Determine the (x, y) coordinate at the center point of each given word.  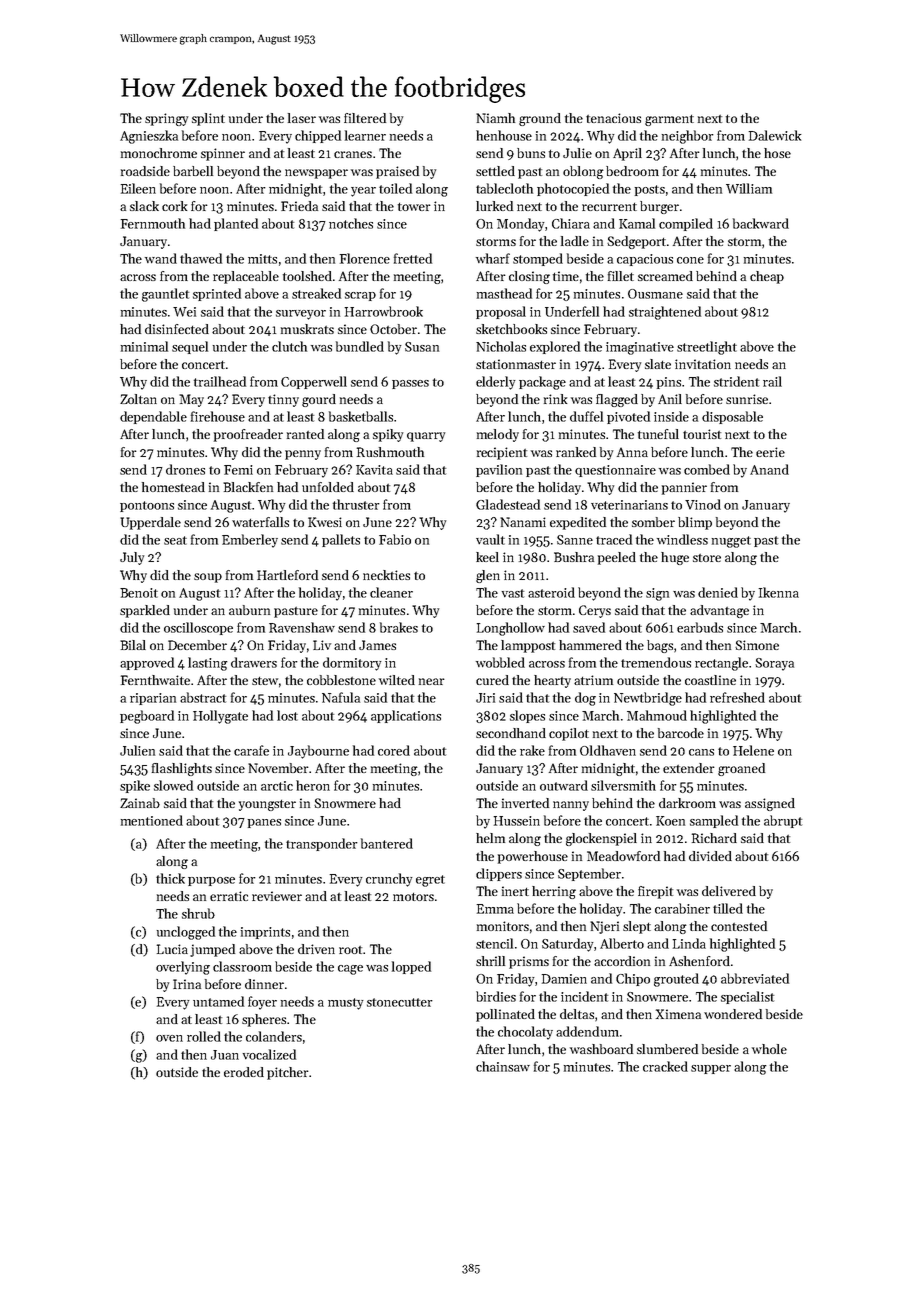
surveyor (301, 315)
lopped (411, 967)
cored (394, 750)
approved (147, 663)
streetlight (707, 348)
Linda (689, 943)
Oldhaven (608, 750)
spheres (264, 1020)
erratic (229, 896)
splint (208, 119)
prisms (529, 962)
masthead (504, 293)
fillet (621, 276)
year (363, 192)
